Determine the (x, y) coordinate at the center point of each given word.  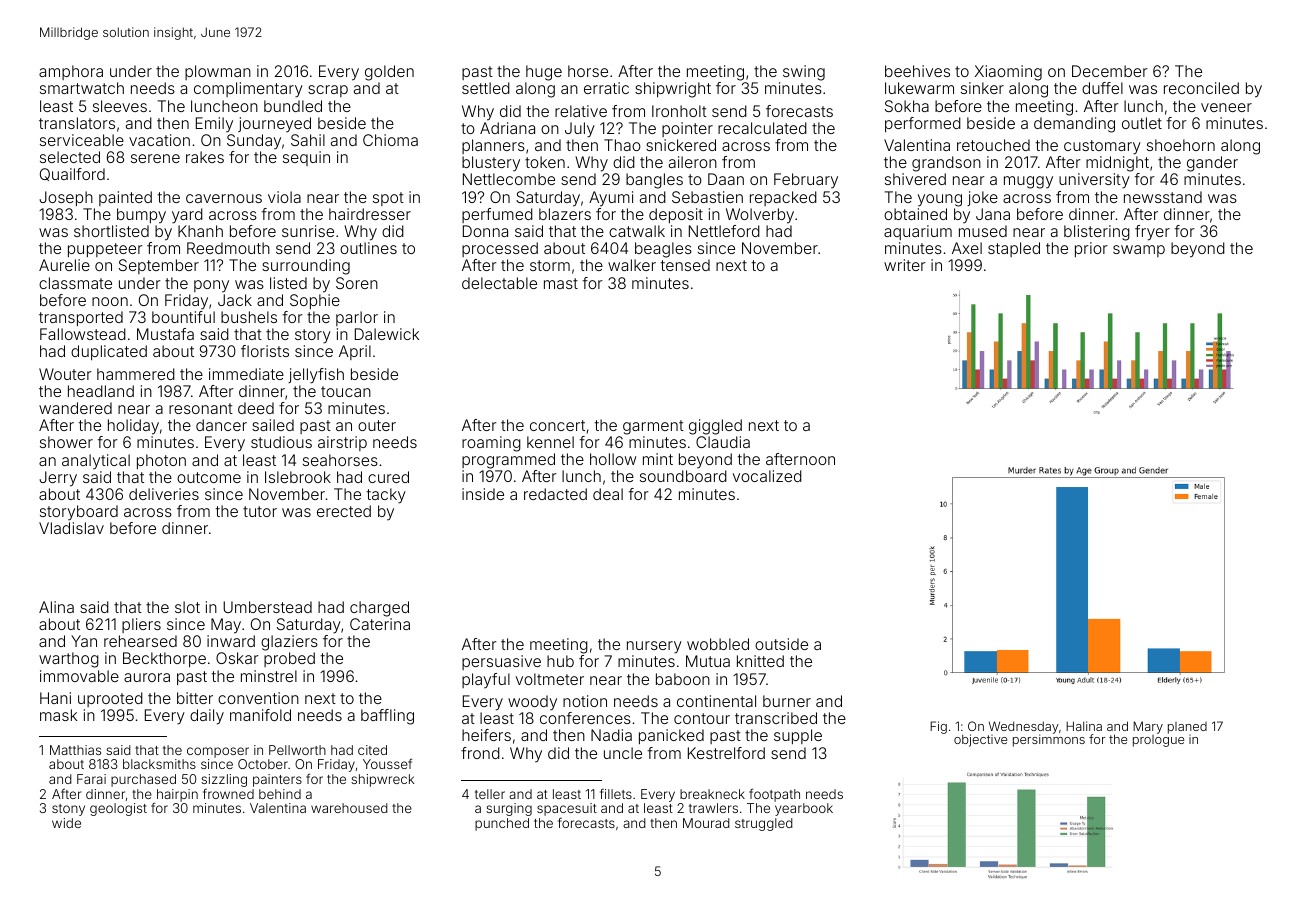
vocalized (767, 476)
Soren (357, 283)
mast (561, 283)
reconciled (1201, 88)
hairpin (177, 795)
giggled (715, 427)
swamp (1139, 251)
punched (502, 824)
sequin (306, 158)
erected (344, 511)
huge (544, 73)
